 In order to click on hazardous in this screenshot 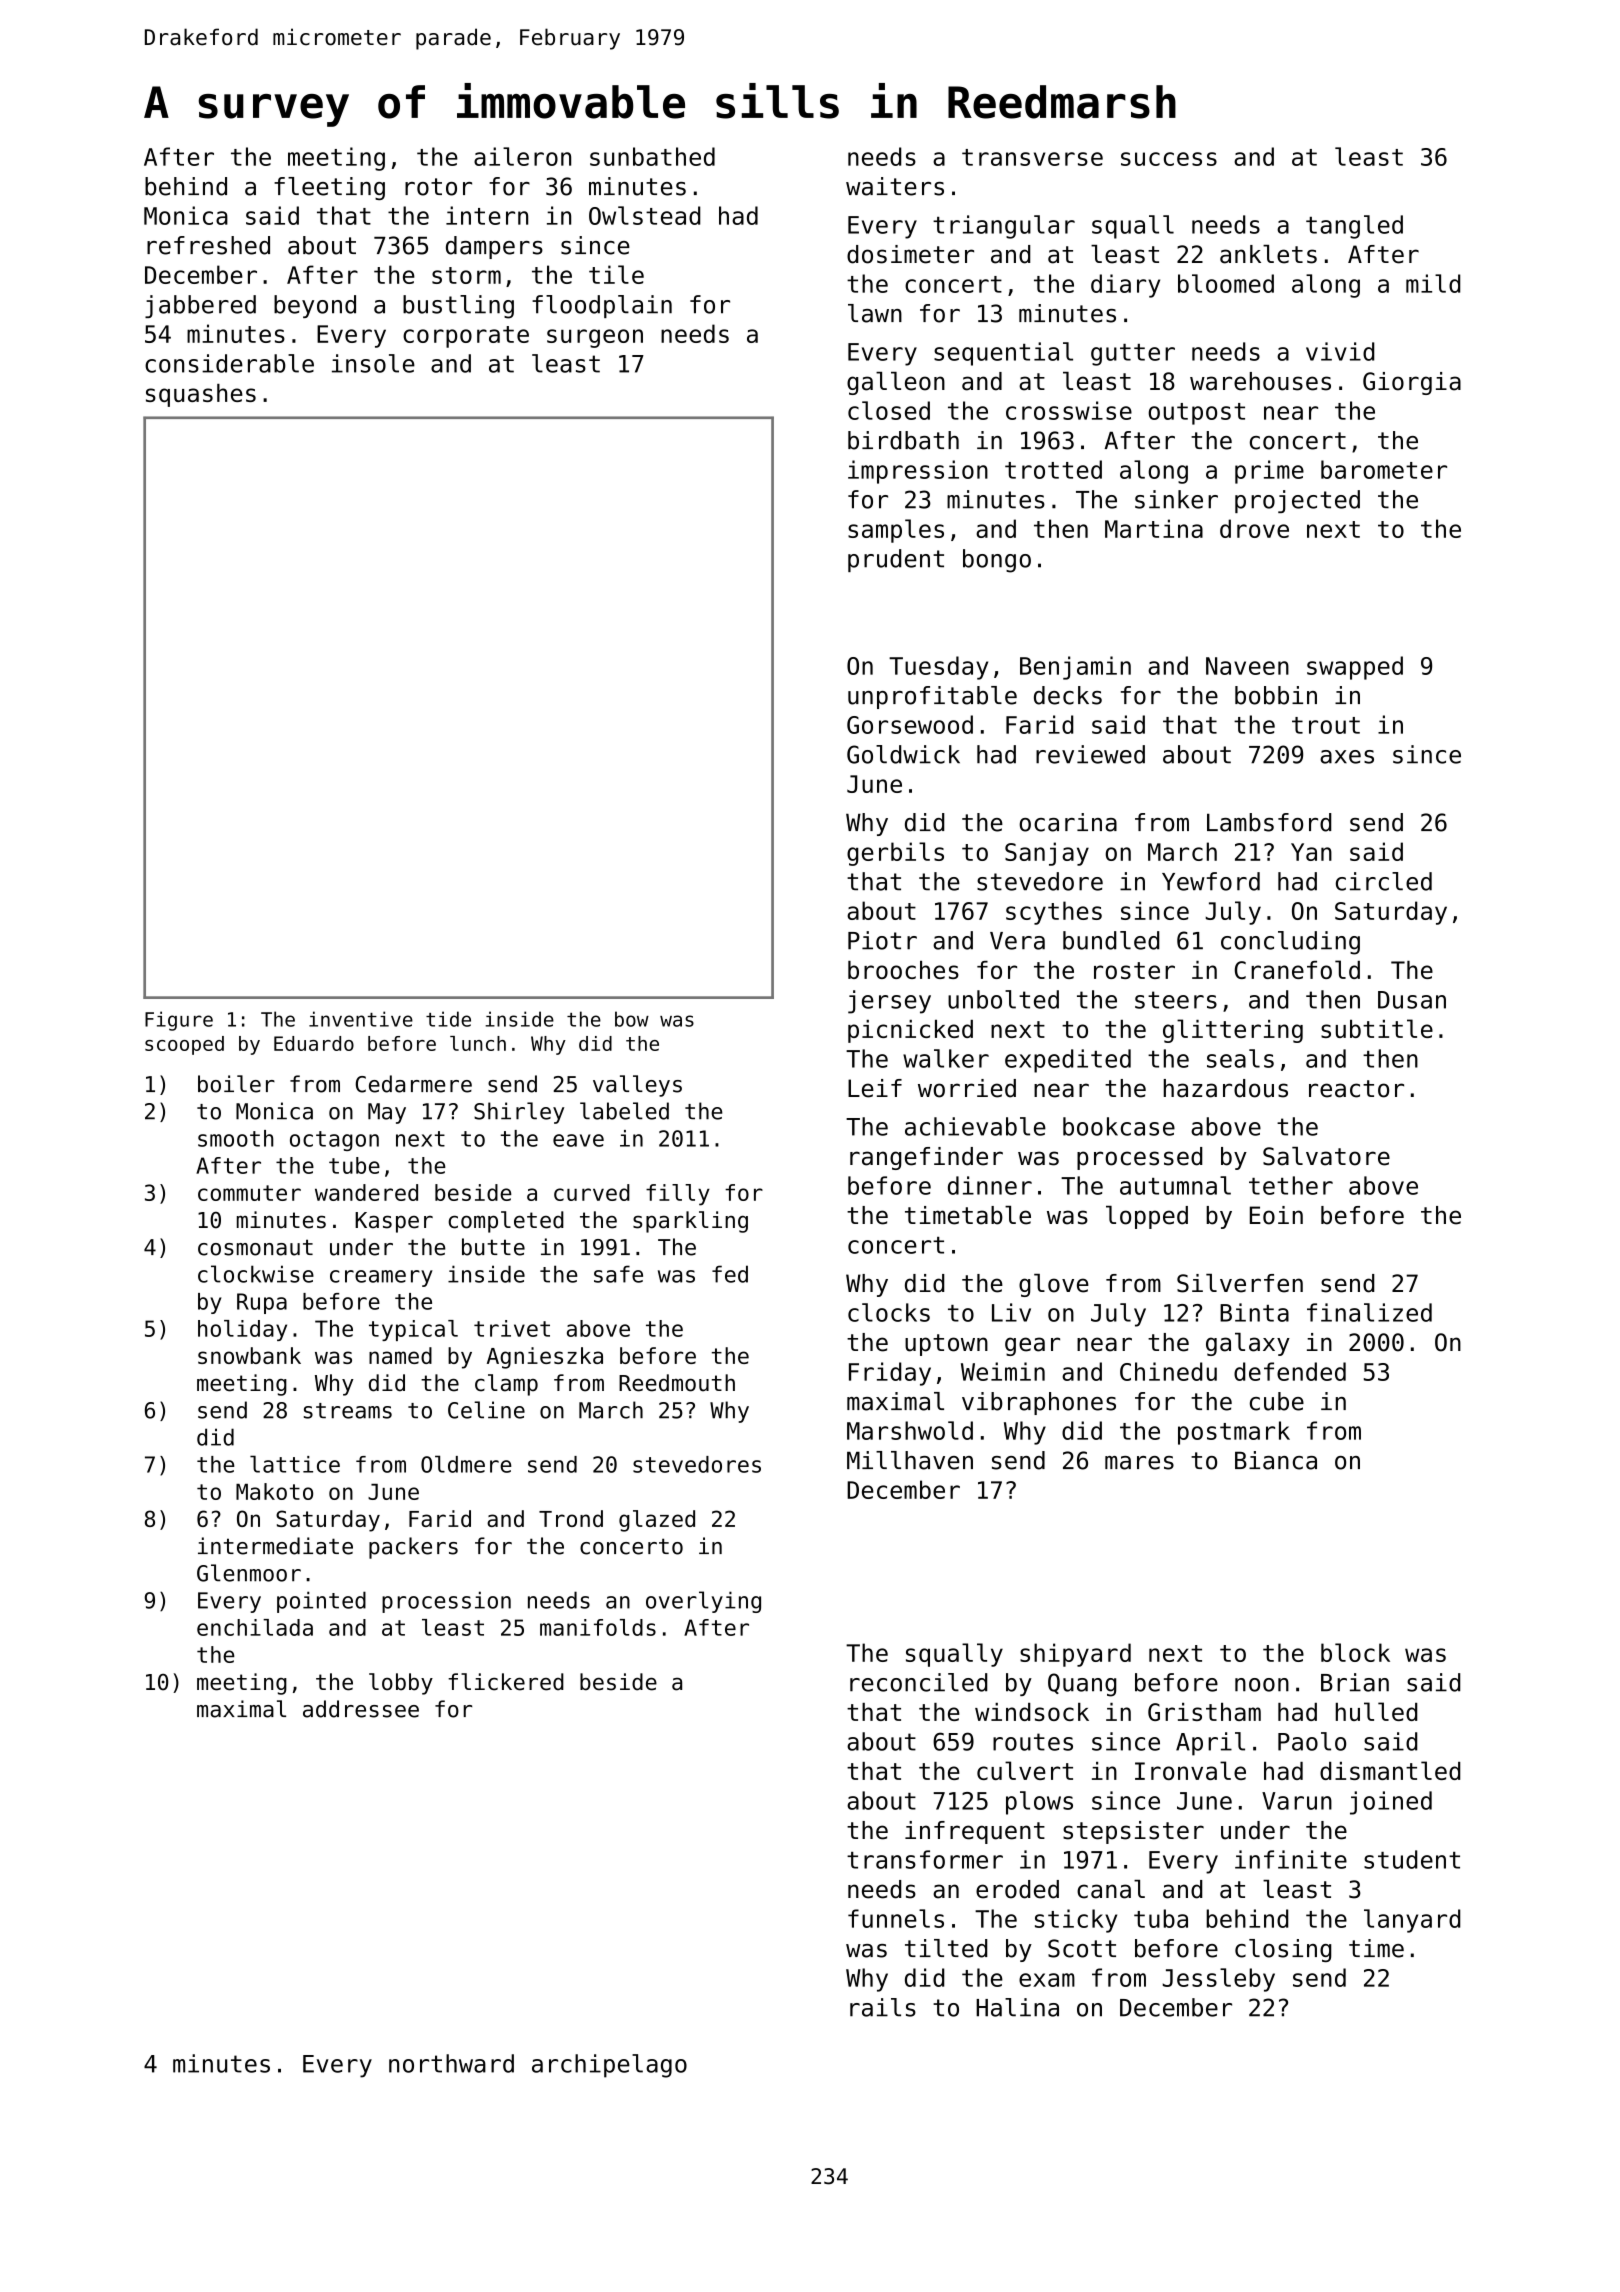, I will do `click(1226, 1088)`.
